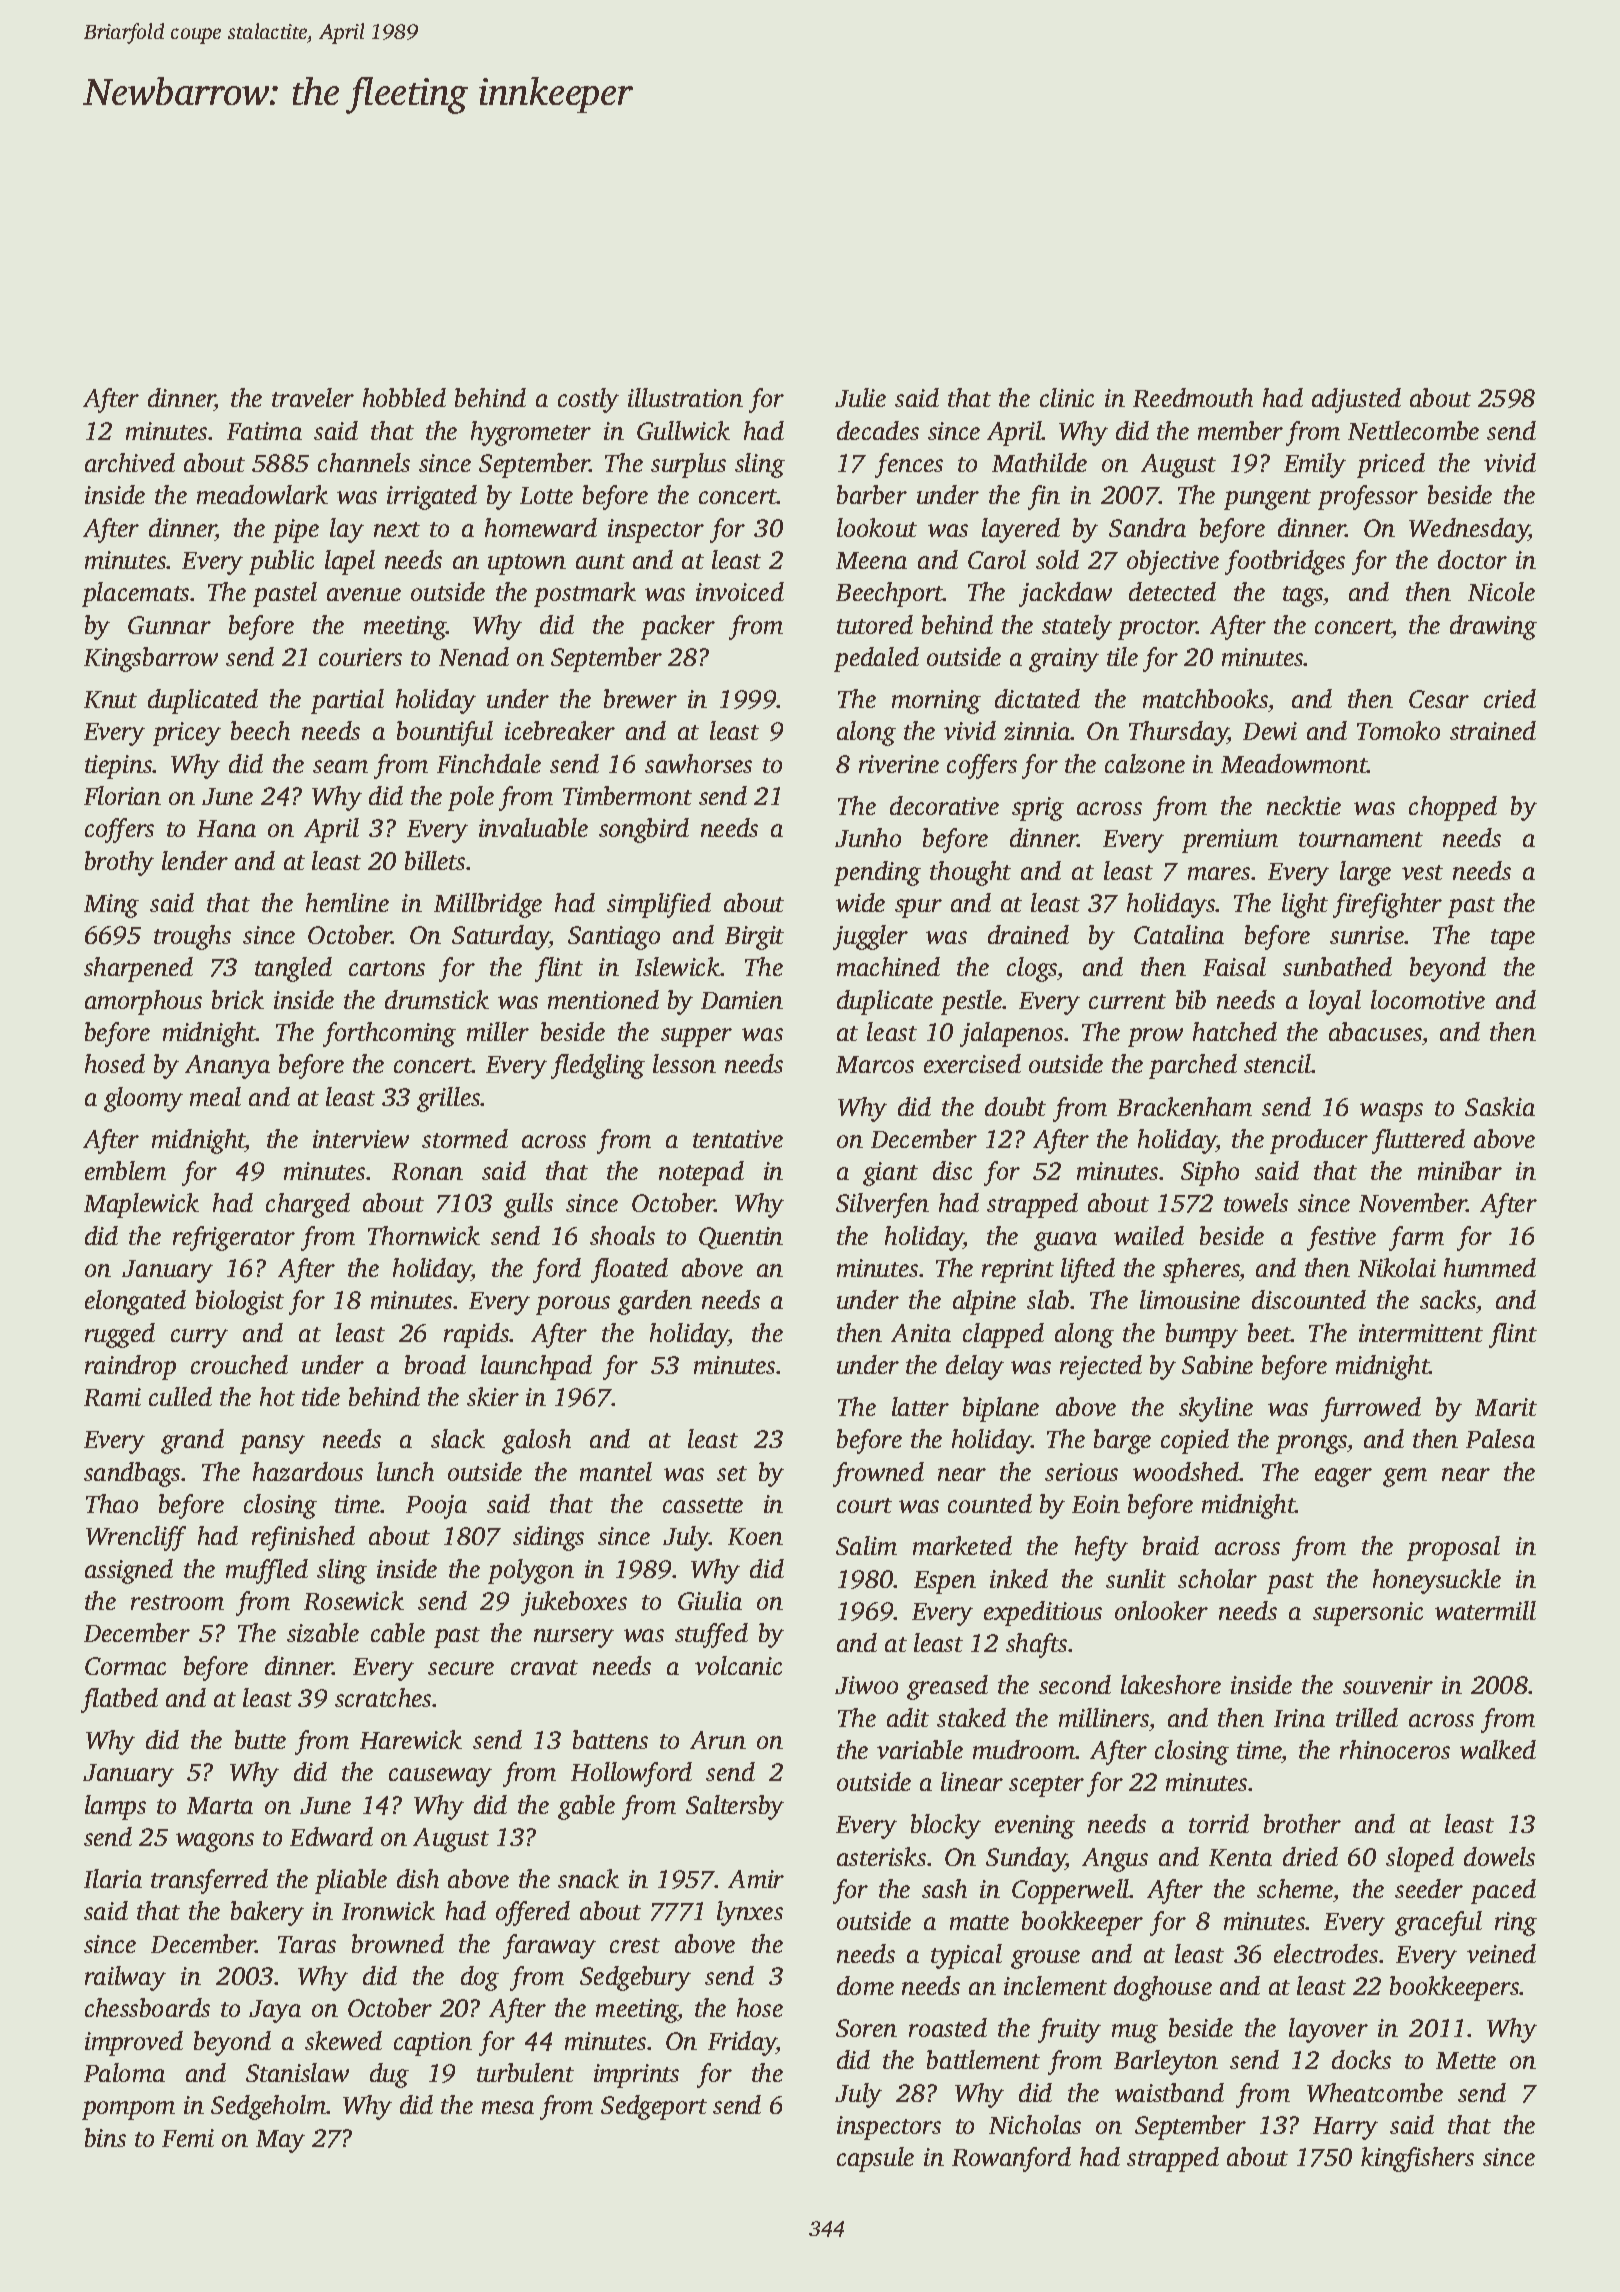 Image resolution: width=1620 pixels, height=2292 pixels. Describe the element at coordinates (875, 2159) in the page. I see `capsule` at that location.
